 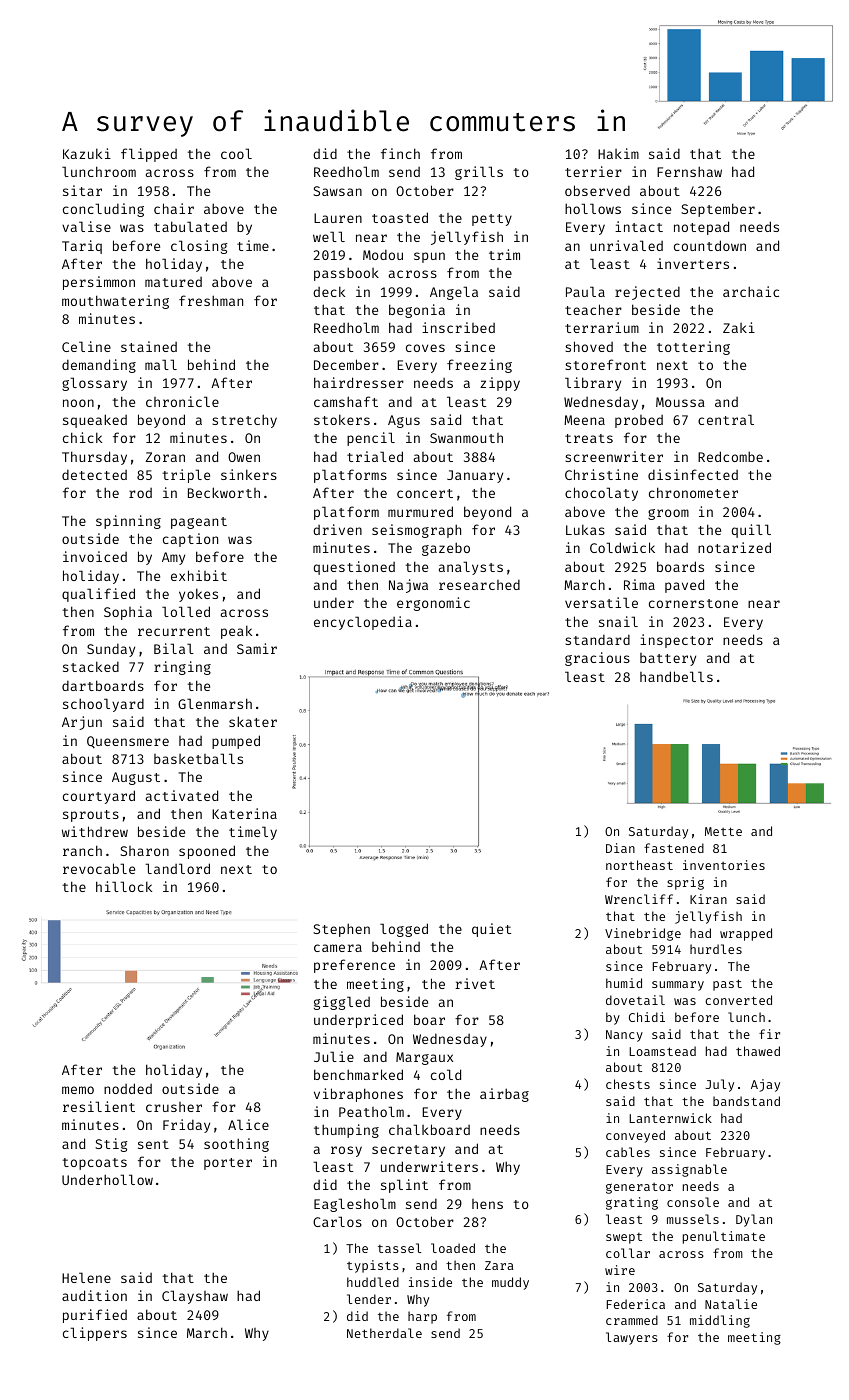 I want to click on concert, so click(x=425, y=493).
